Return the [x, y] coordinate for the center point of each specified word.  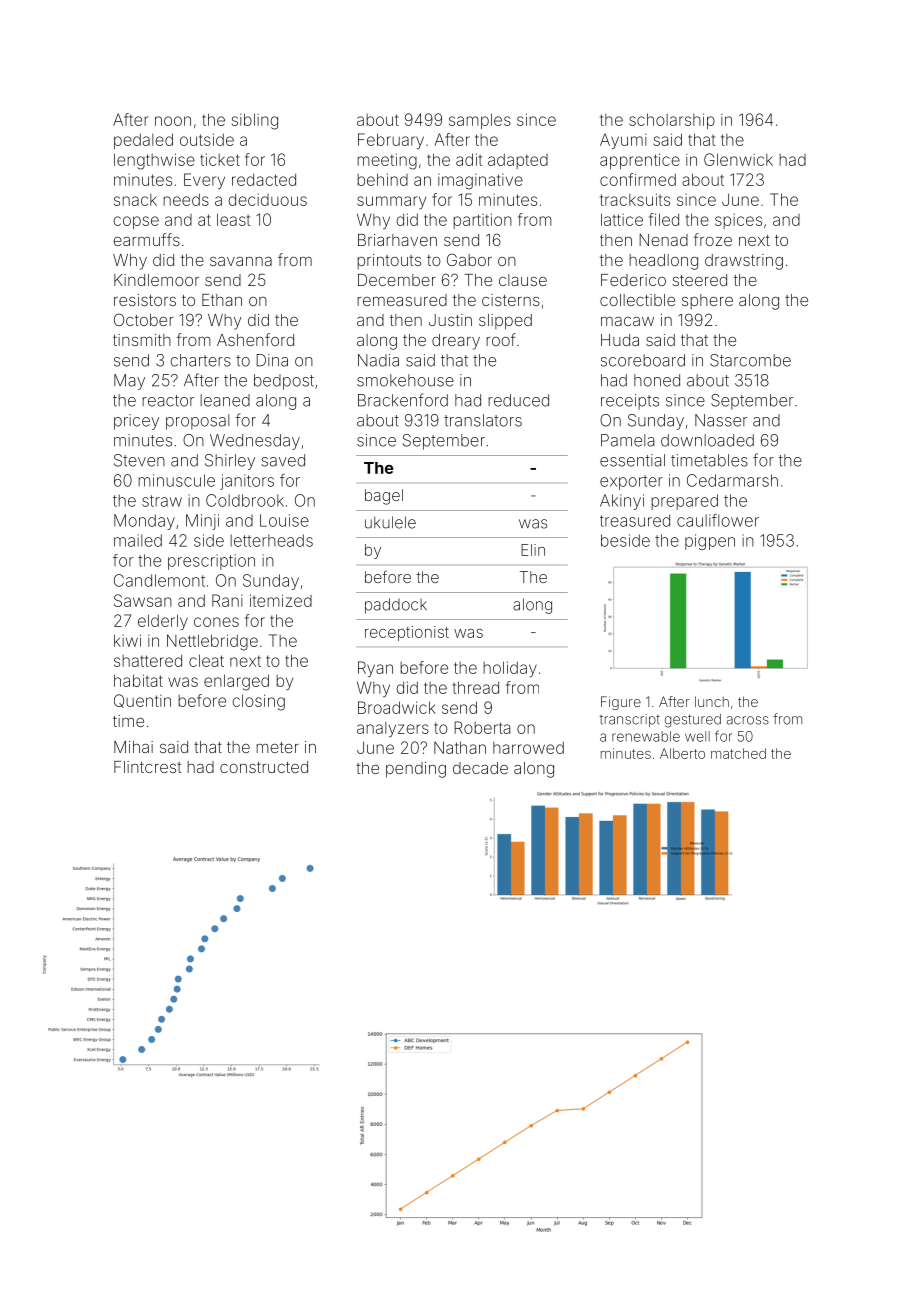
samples [480, 121]
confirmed [638, 179]
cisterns [511, 300]
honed [657, 380]
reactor [168, 401]
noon [173, 121]
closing [258, 702]
